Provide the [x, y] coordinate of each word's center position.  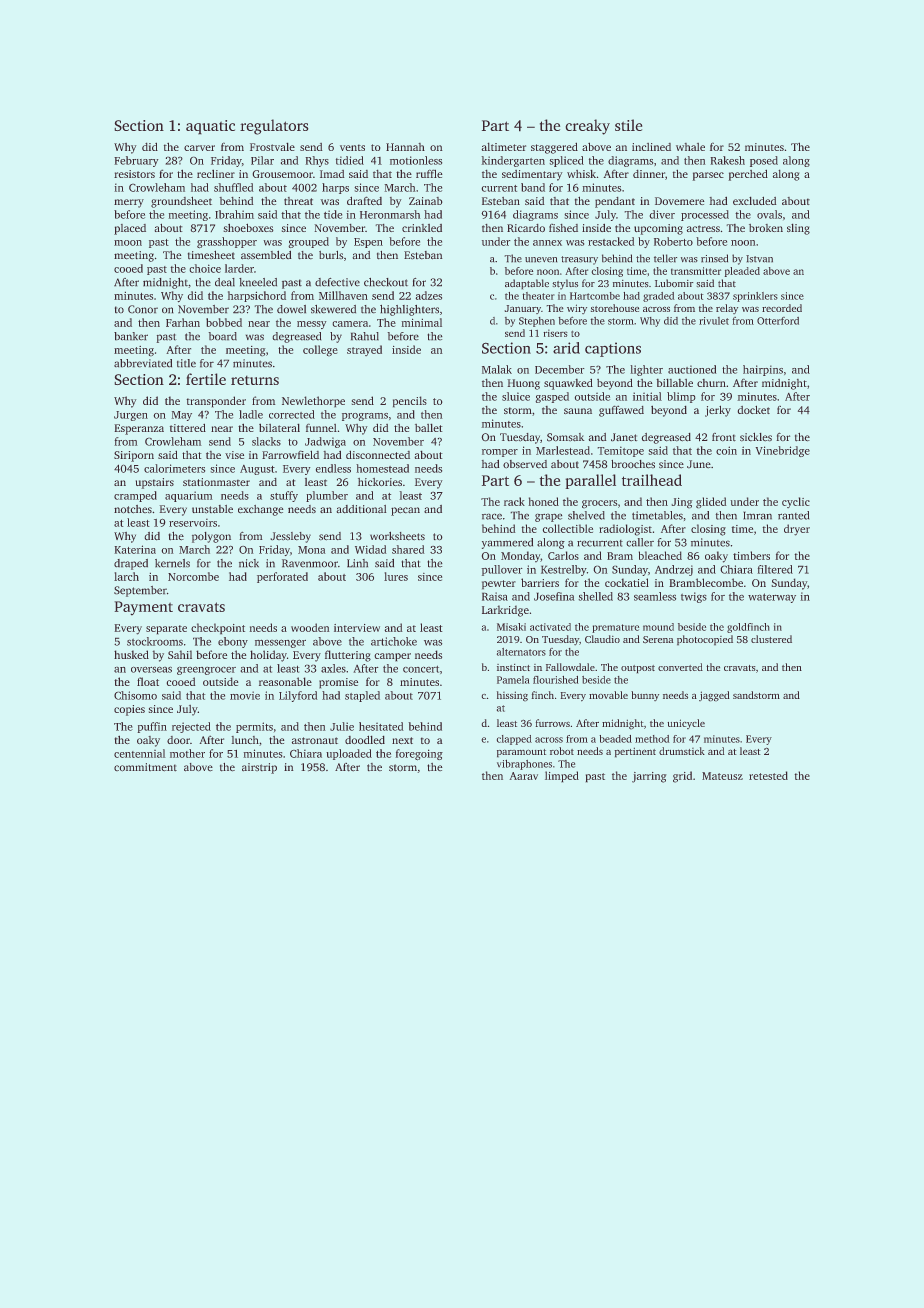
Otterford [778, 321]
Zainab [425, 201]
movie [245, 695]
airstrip [259, 768]
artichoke [394, 641]
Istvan [759, 258]
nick [249, 563]
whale [690, 147]
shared [408, 549]
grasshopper [227, 242]
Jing [682, 503]
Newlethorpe [313, 401]
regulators [274, 127]
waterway [772, 598]
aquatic [210, 127]
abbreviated [143, 363]
